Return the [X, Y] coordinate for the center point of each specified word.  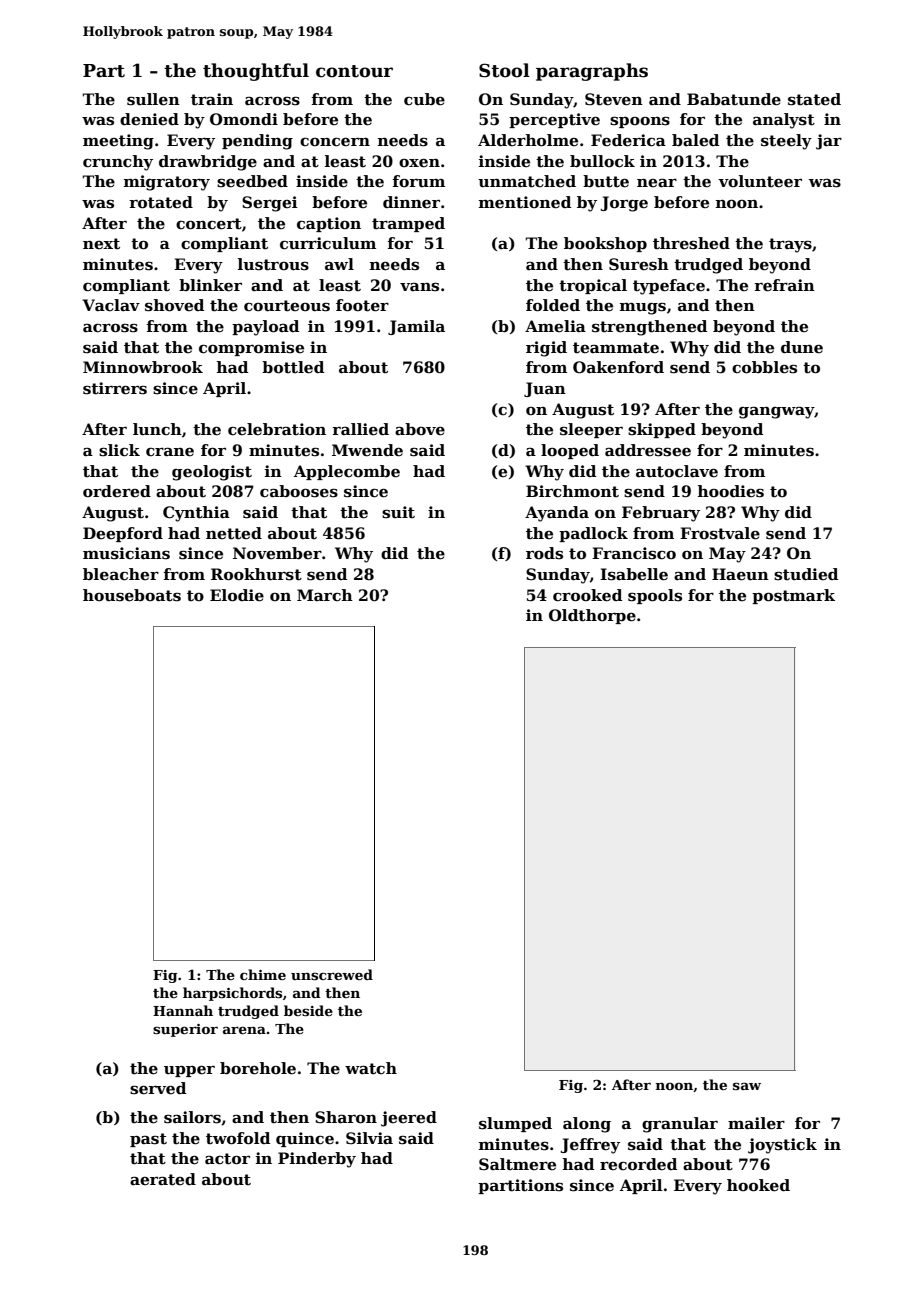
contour [354, 71]
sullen [153, 99]
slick [119, 450]
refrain [784, 285]
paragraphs [592, 72]
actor [227, 1159]
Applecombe [347, 472]
